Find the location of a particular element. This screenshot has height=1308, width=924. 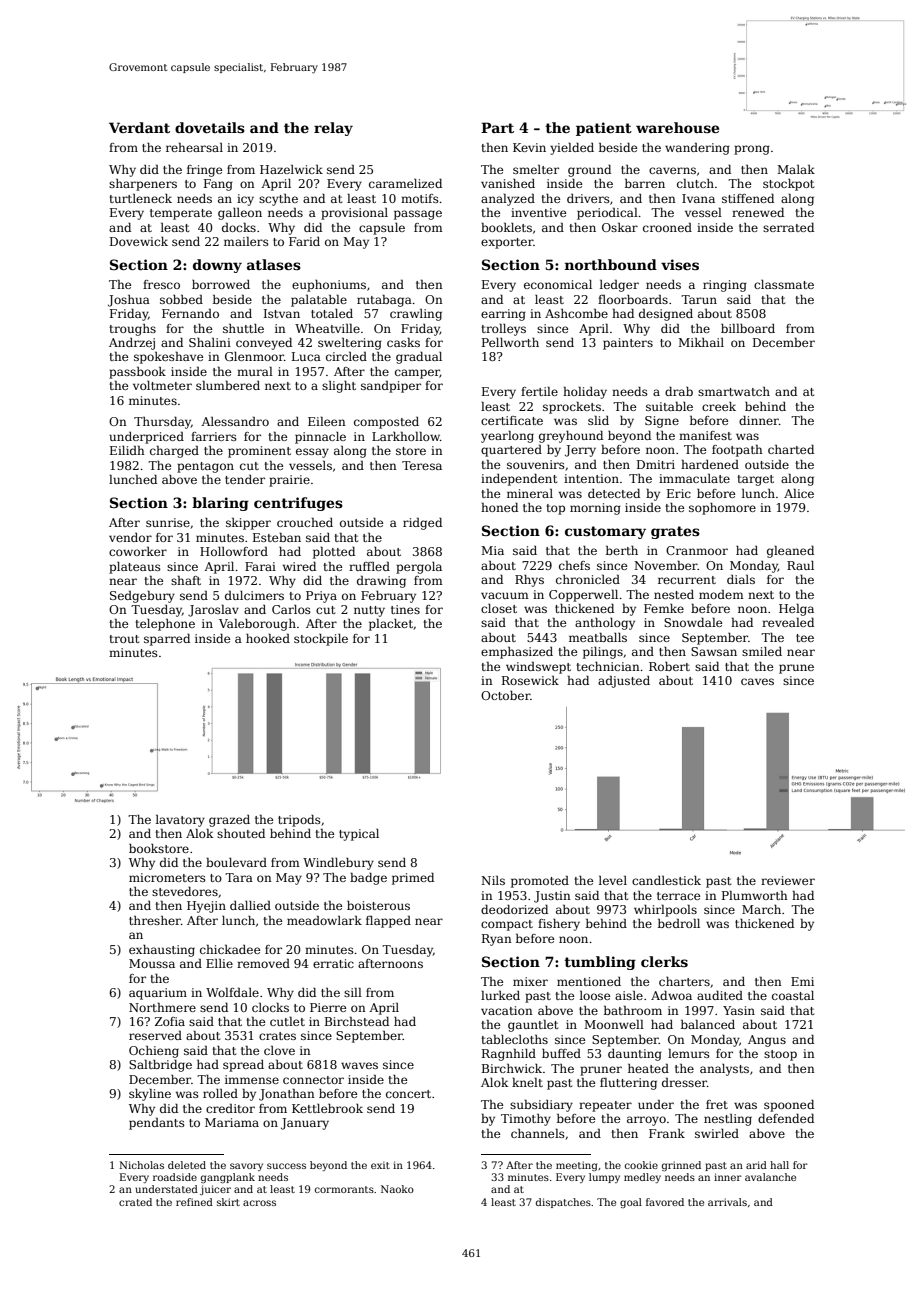

shouted is located at coordinates (241, 833).
